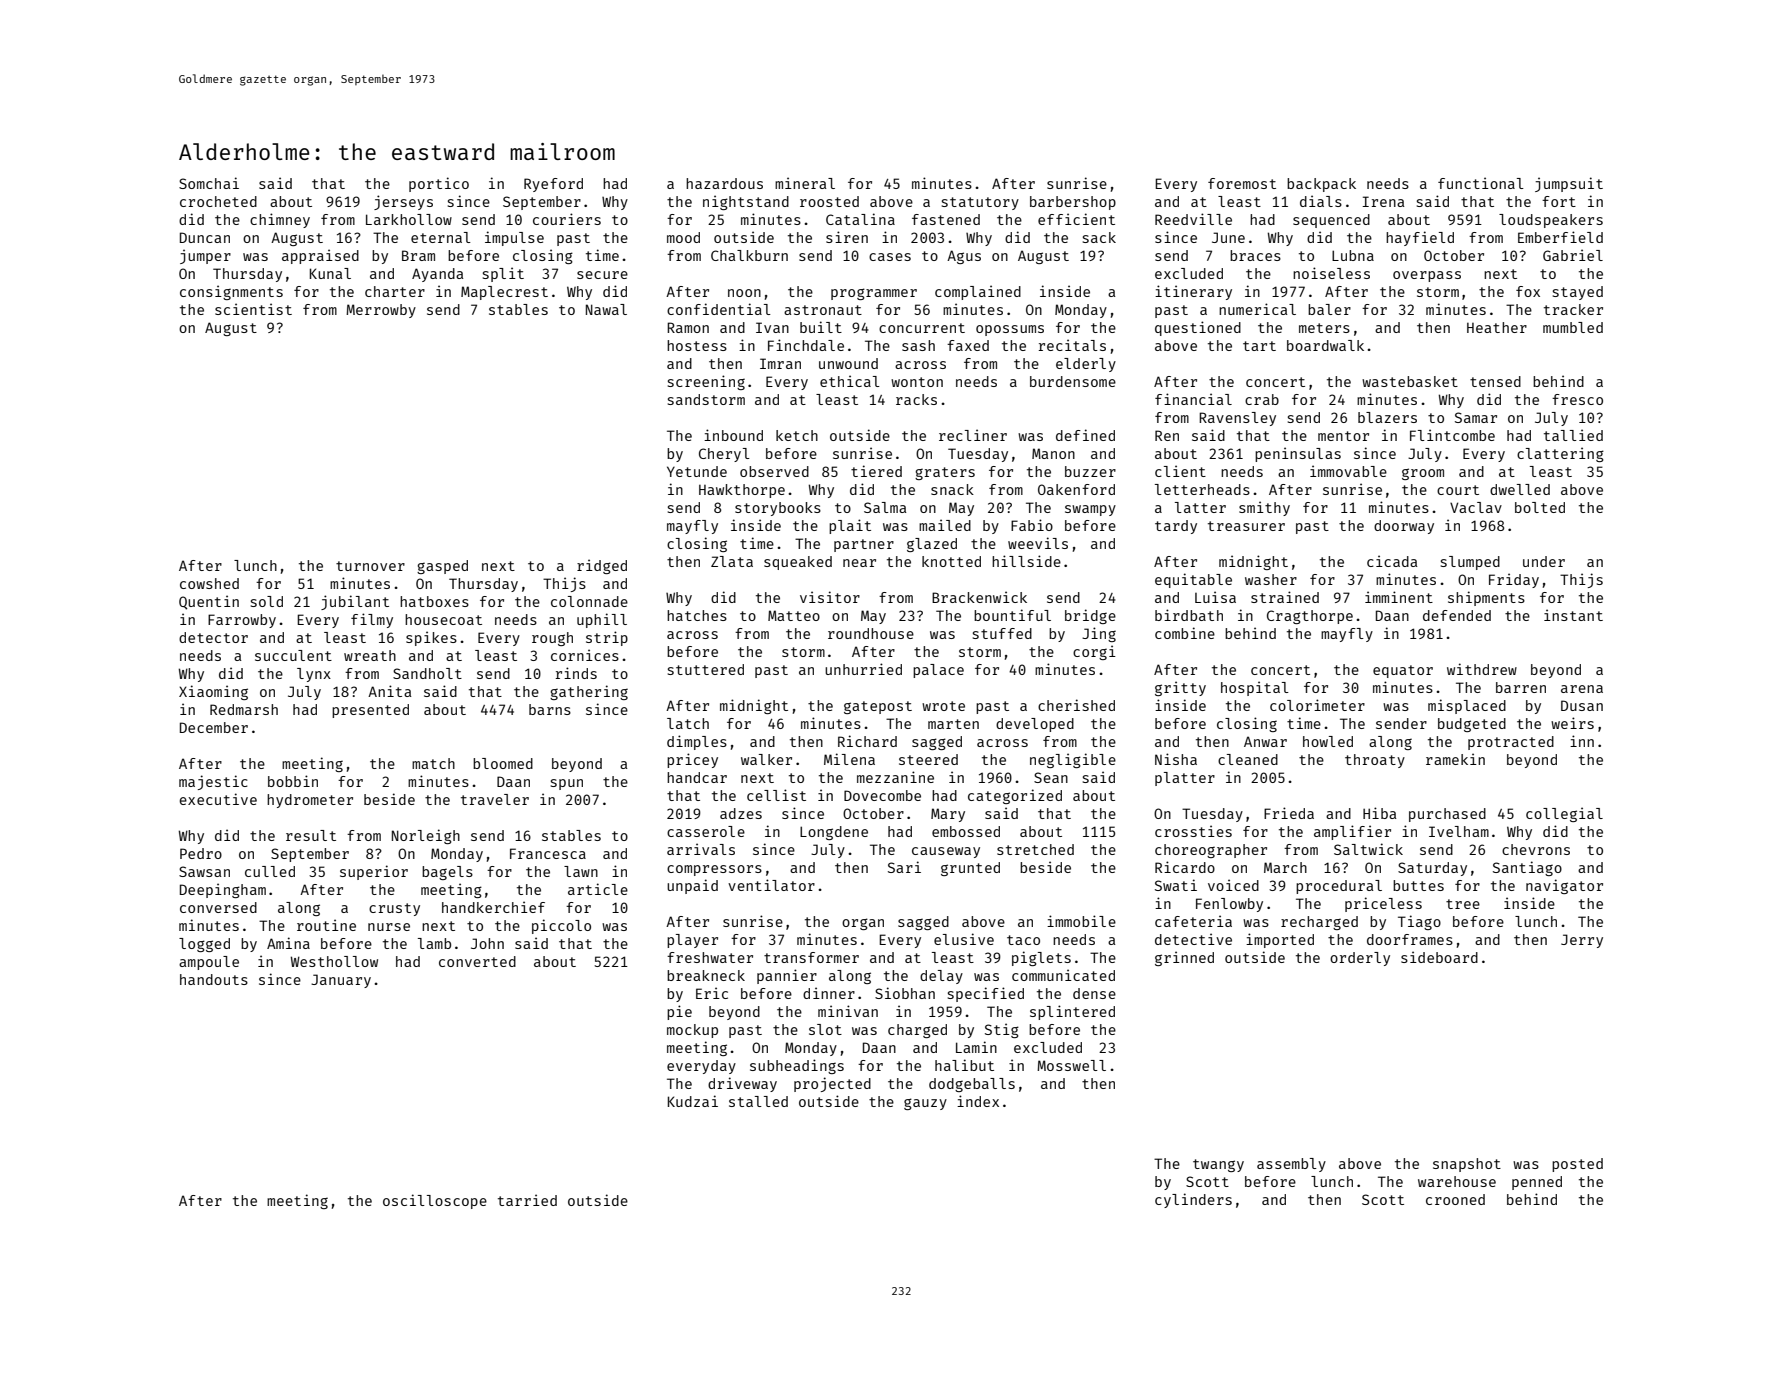  I want to click on sideboard, so click(1439, 957).
